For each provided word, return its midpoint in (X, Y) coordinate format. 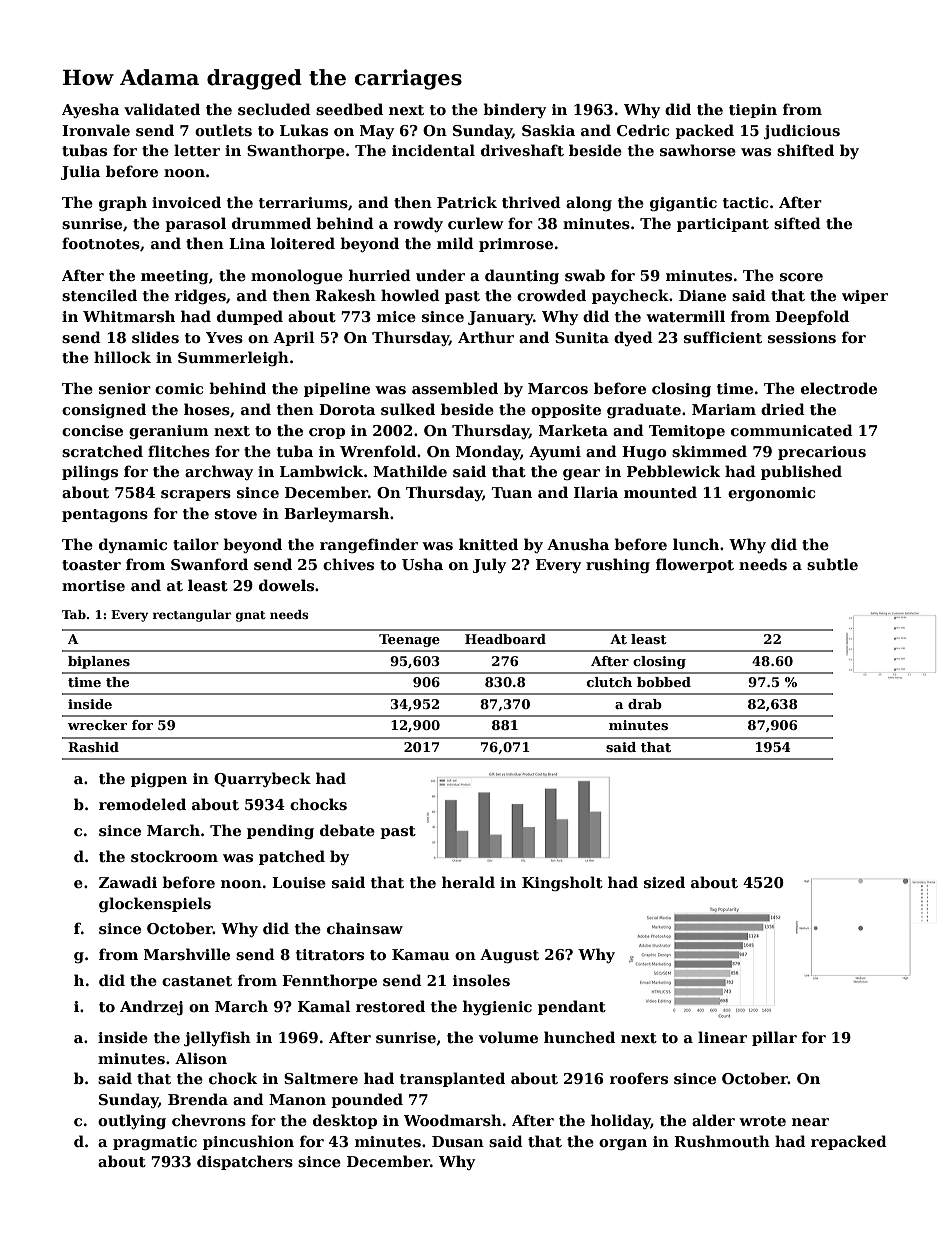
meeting (174, 277)
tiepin (753, 111)
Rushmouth (722, 1141)
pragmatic (155, 1143)
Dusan (458, 1141)
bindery (514, 110)
